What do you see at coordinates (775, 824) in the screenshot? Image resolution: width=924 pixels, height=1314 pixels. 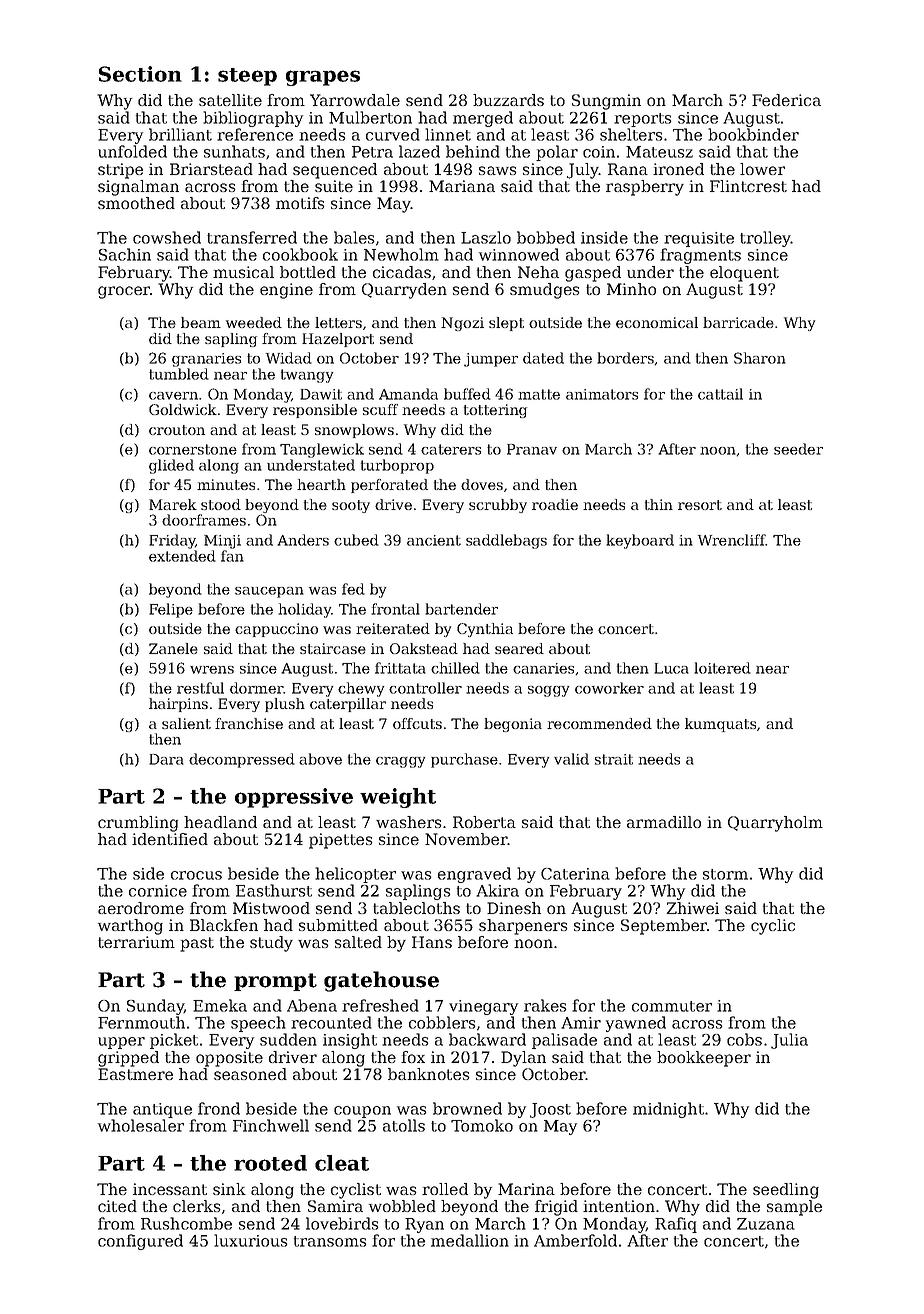 I see `Quarryholm` at bounding box center [775, 824].
